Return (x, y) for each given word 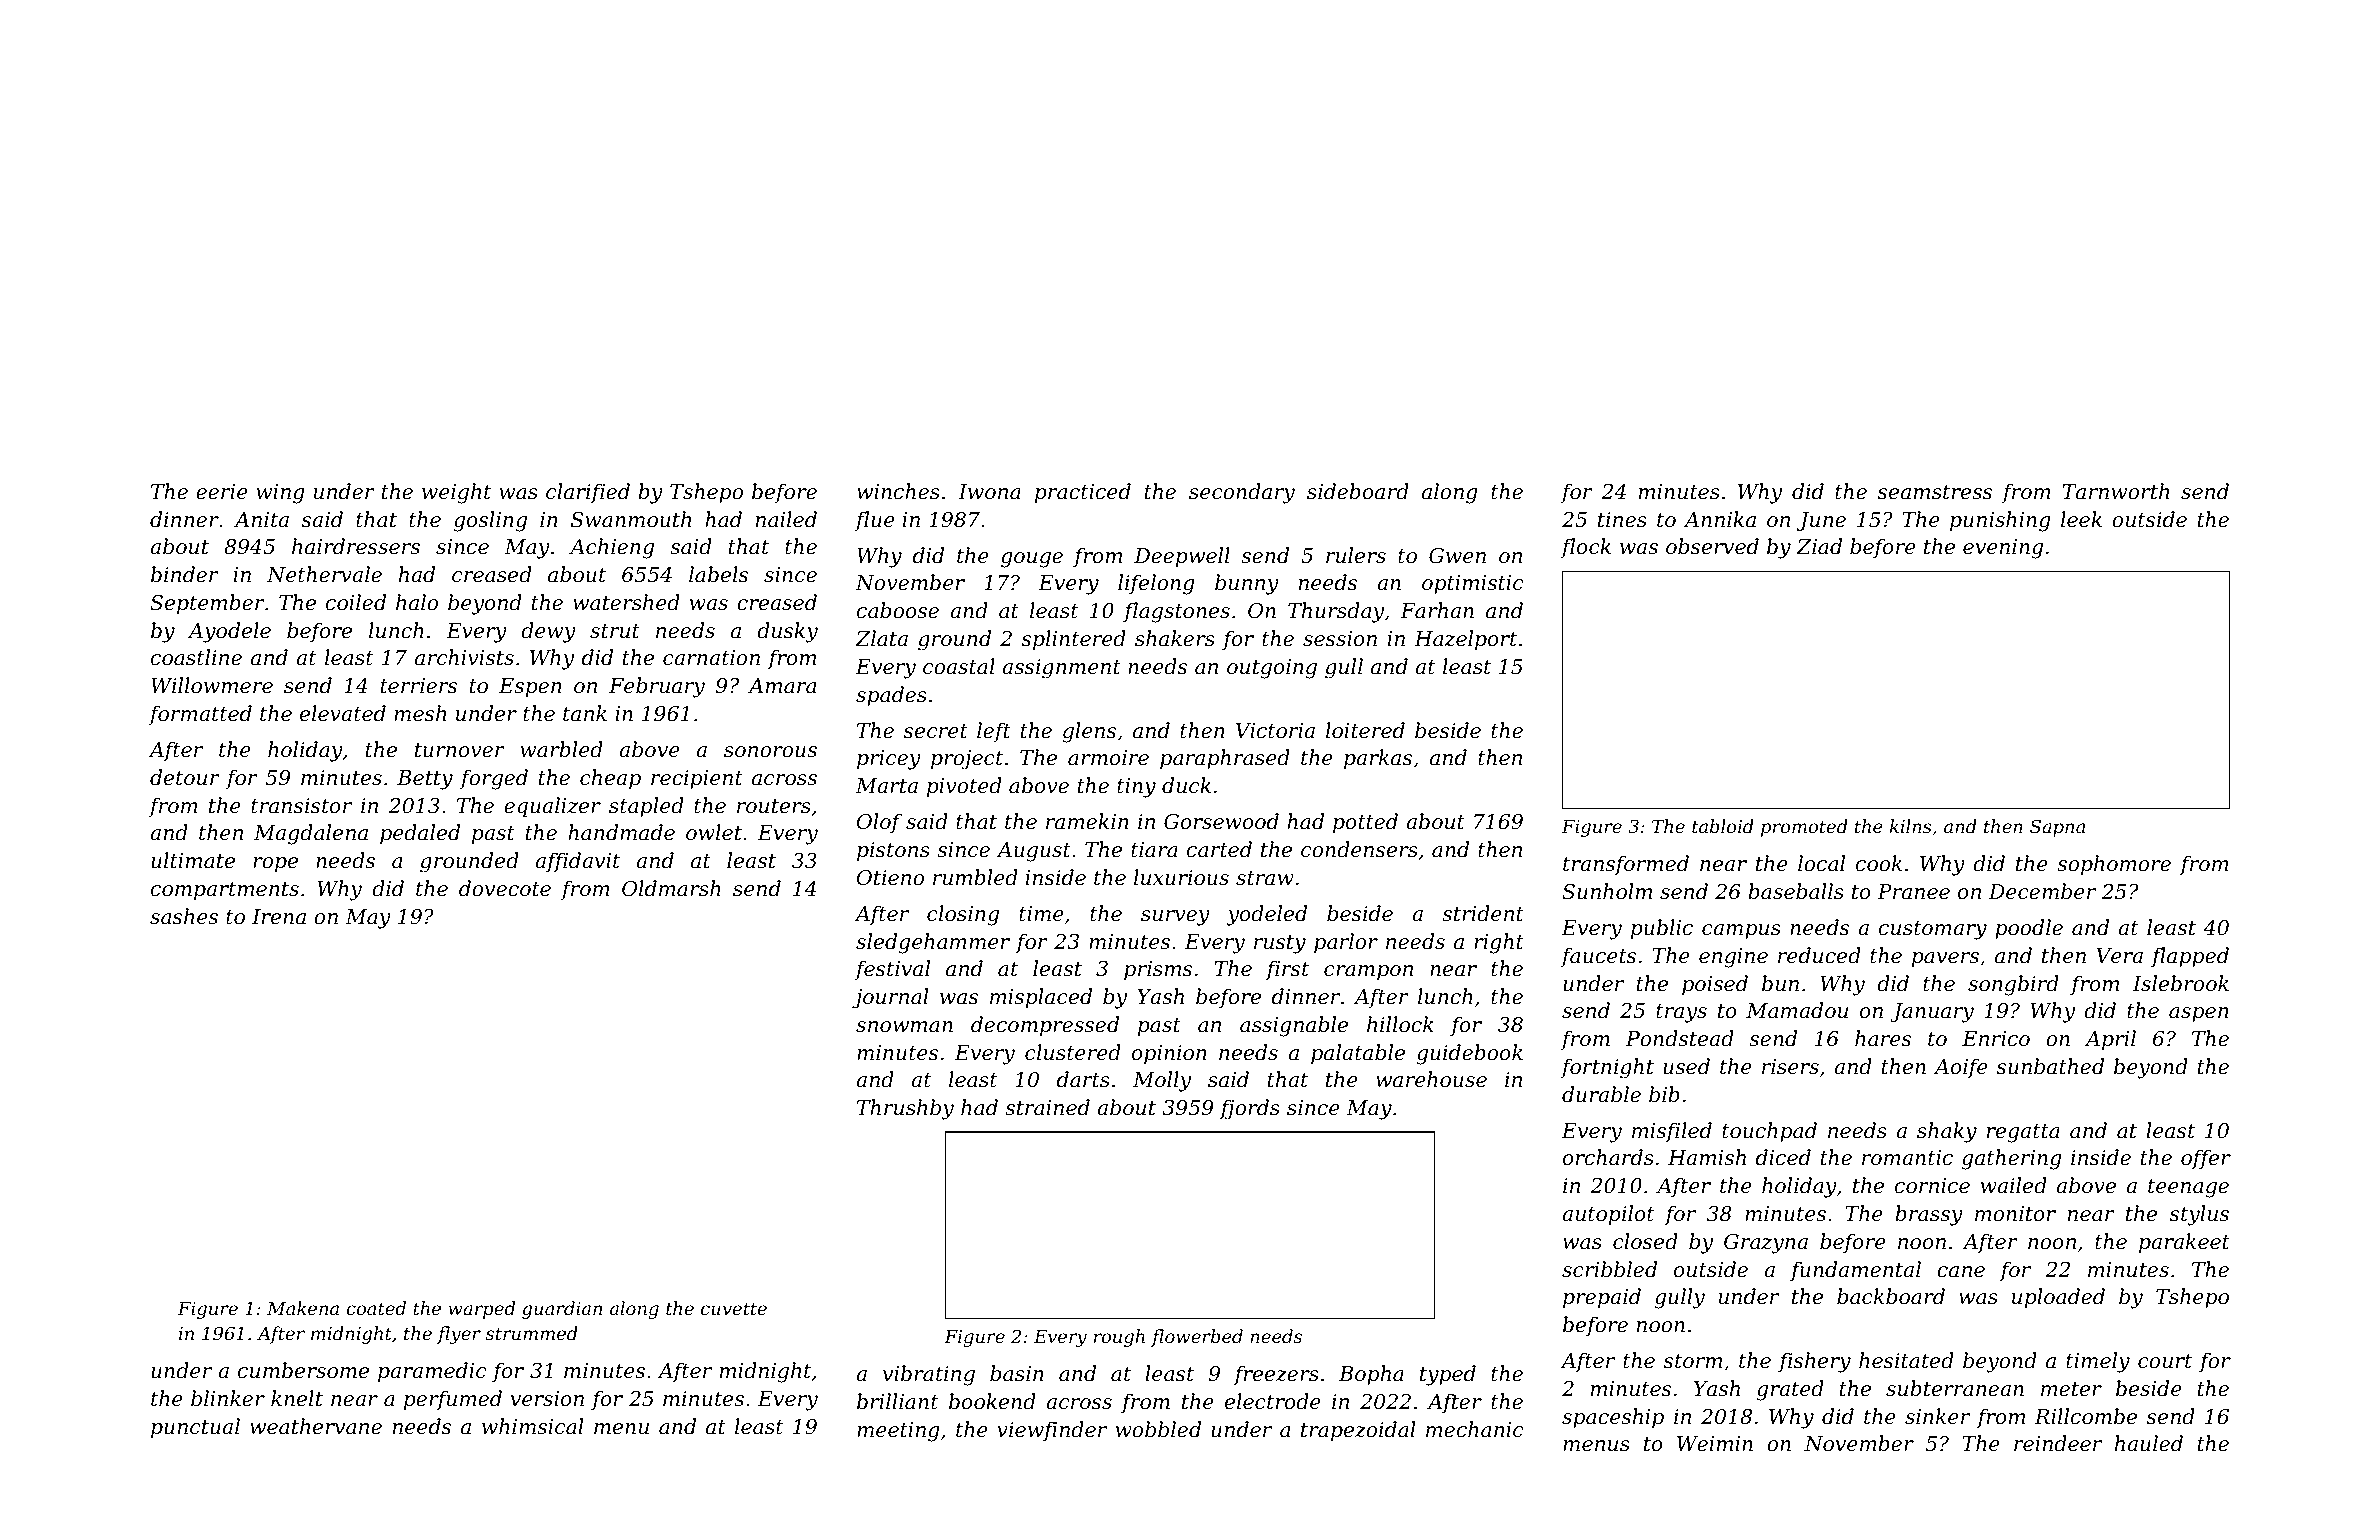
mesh (420, 713)
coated (376, 1308)
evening (2003, 549)
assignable (1294, 1026)
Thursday (1336, 612)
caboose (898, 610)
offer (2206, 1159)
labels (718, 574)
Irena (279, 917)
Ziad (1819, 546)
